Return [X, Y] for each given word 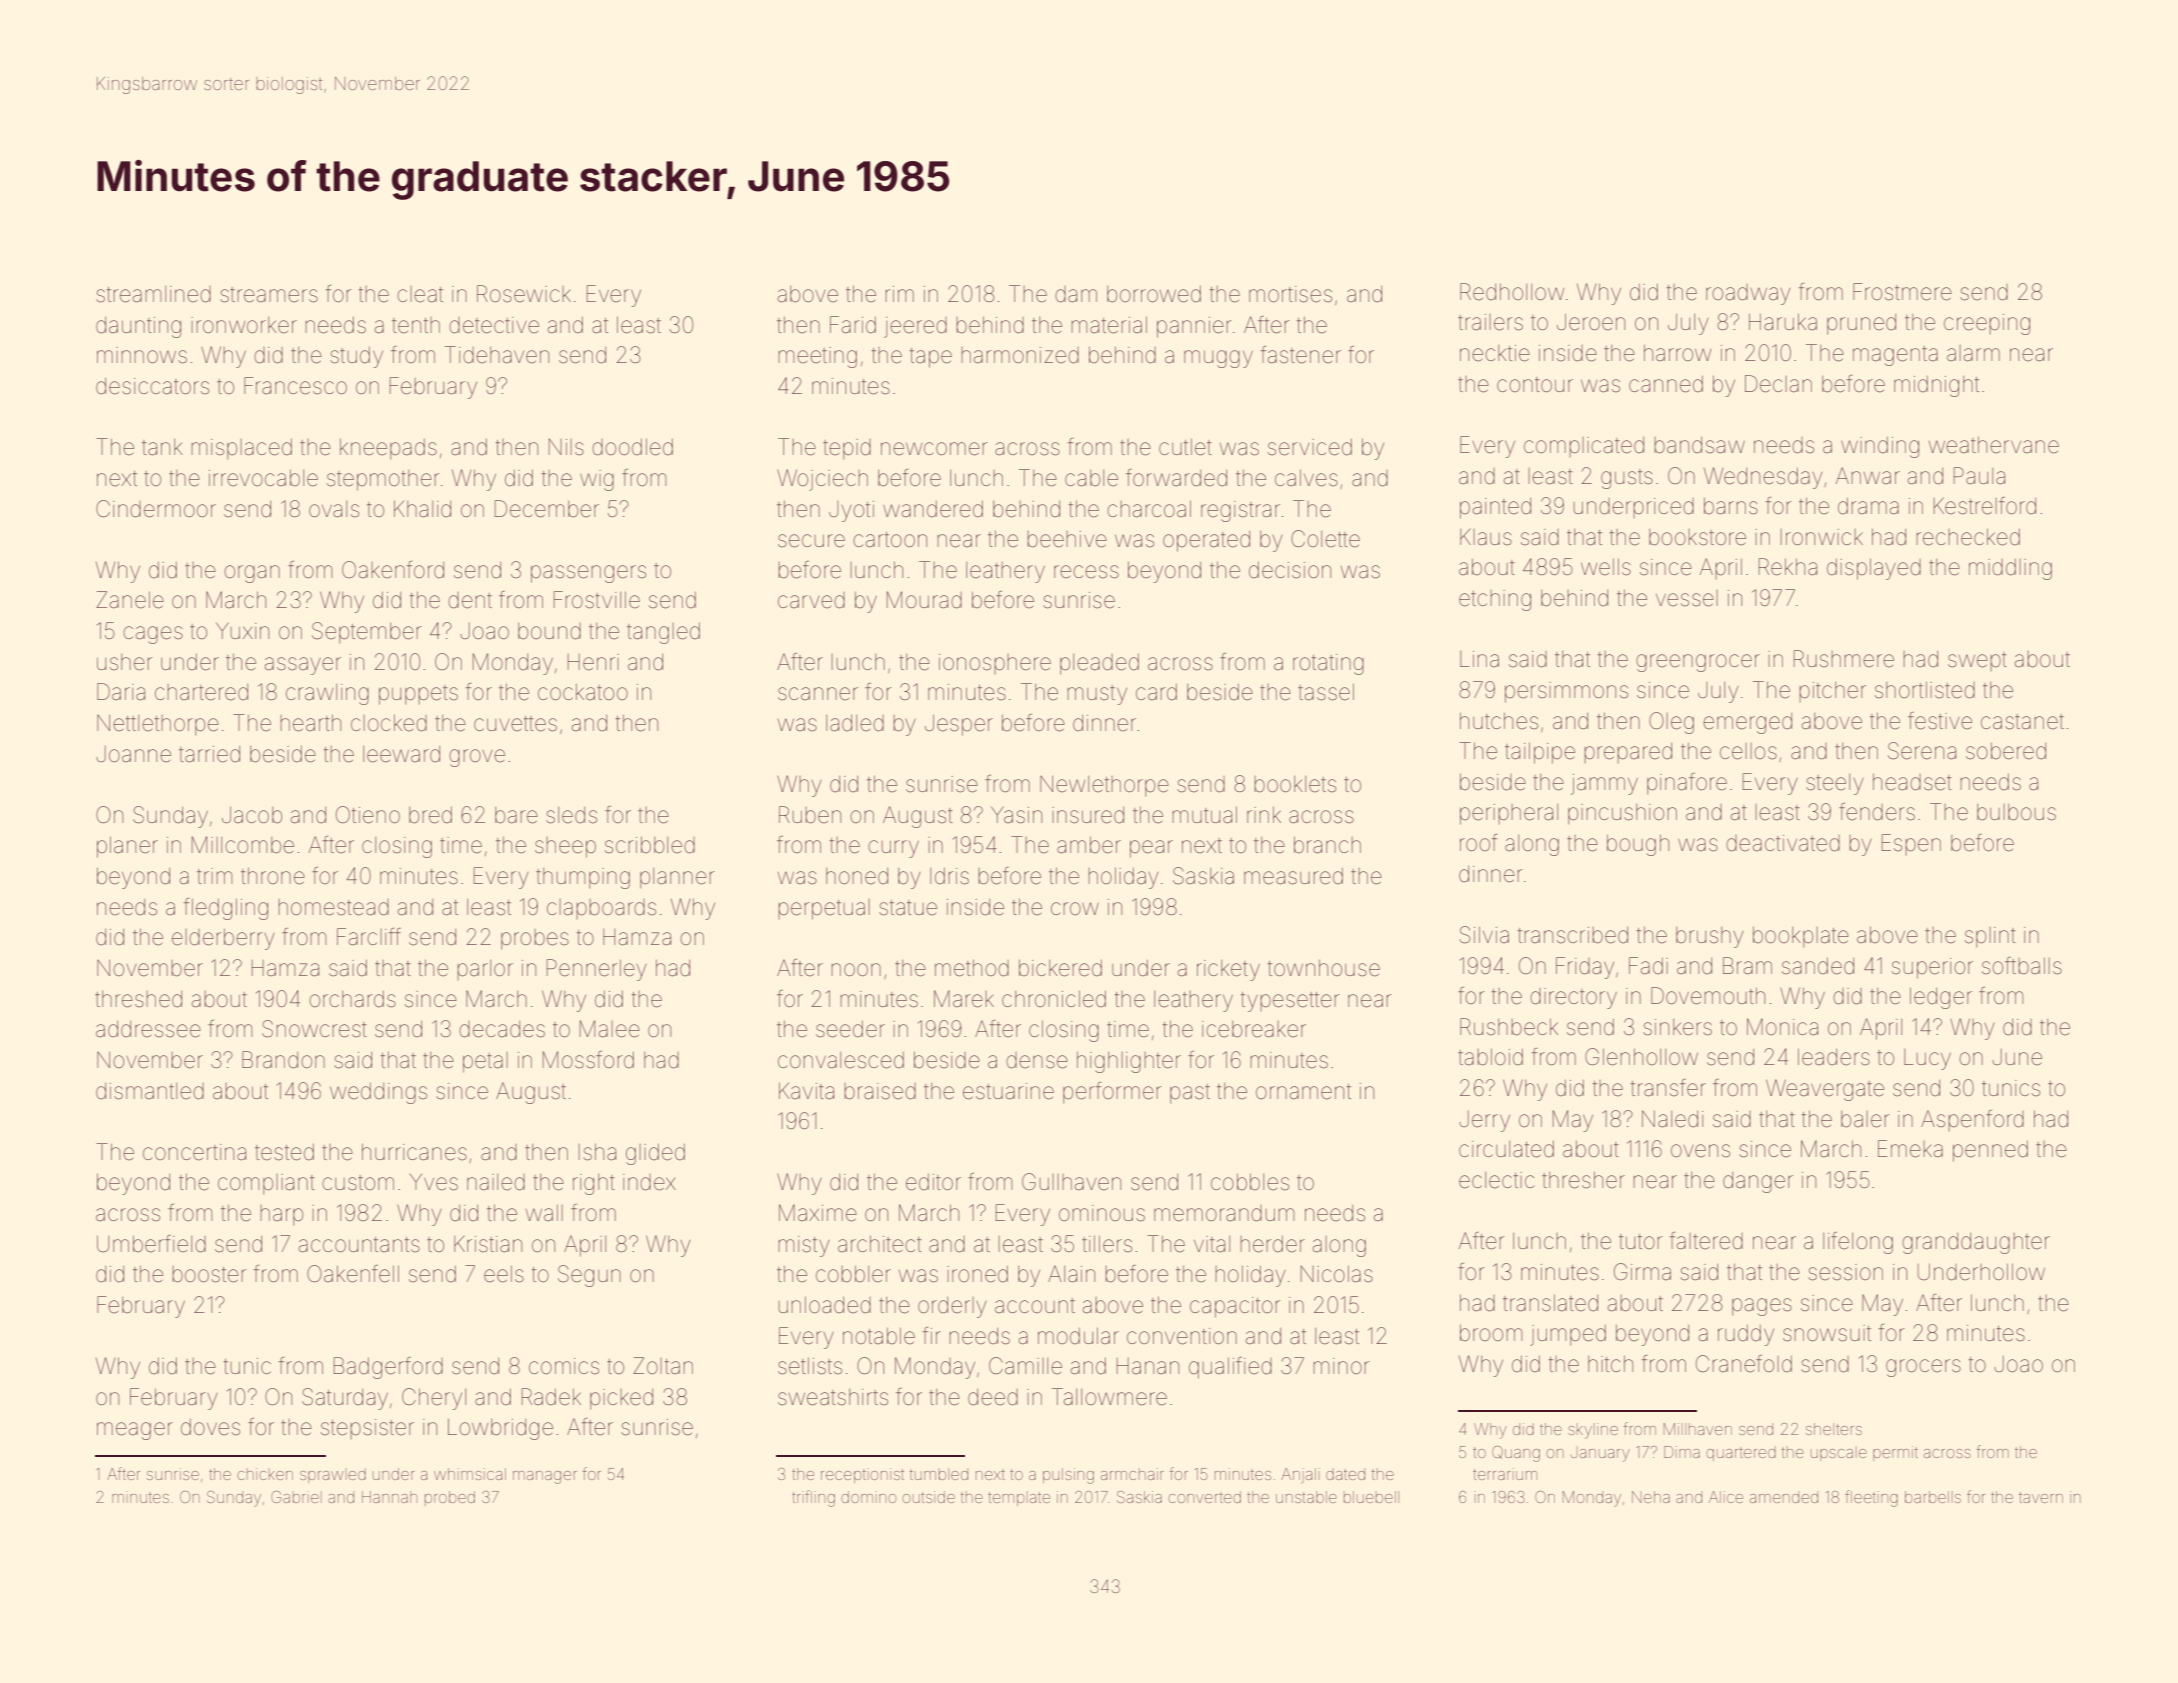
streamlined [153, 294]
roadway [1748, 294]
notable [879, 1336]
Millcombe [243, 845]
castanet [2022, 722]
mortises [1290, 294]
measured [1293, 876]
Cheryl [434, 1399]
